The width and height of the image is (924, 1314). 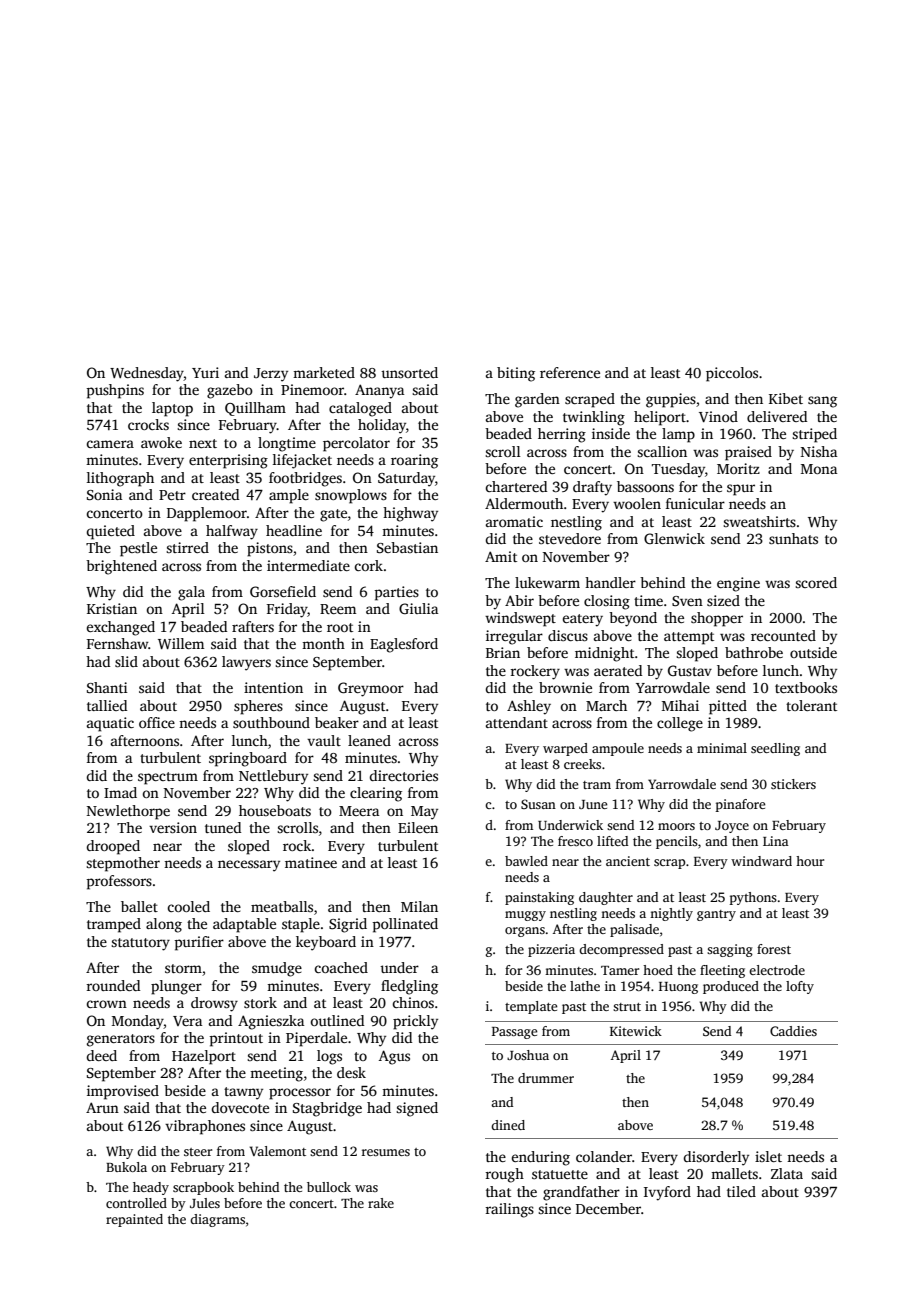 I want to click on laptop, so click(x=172, y=409).
